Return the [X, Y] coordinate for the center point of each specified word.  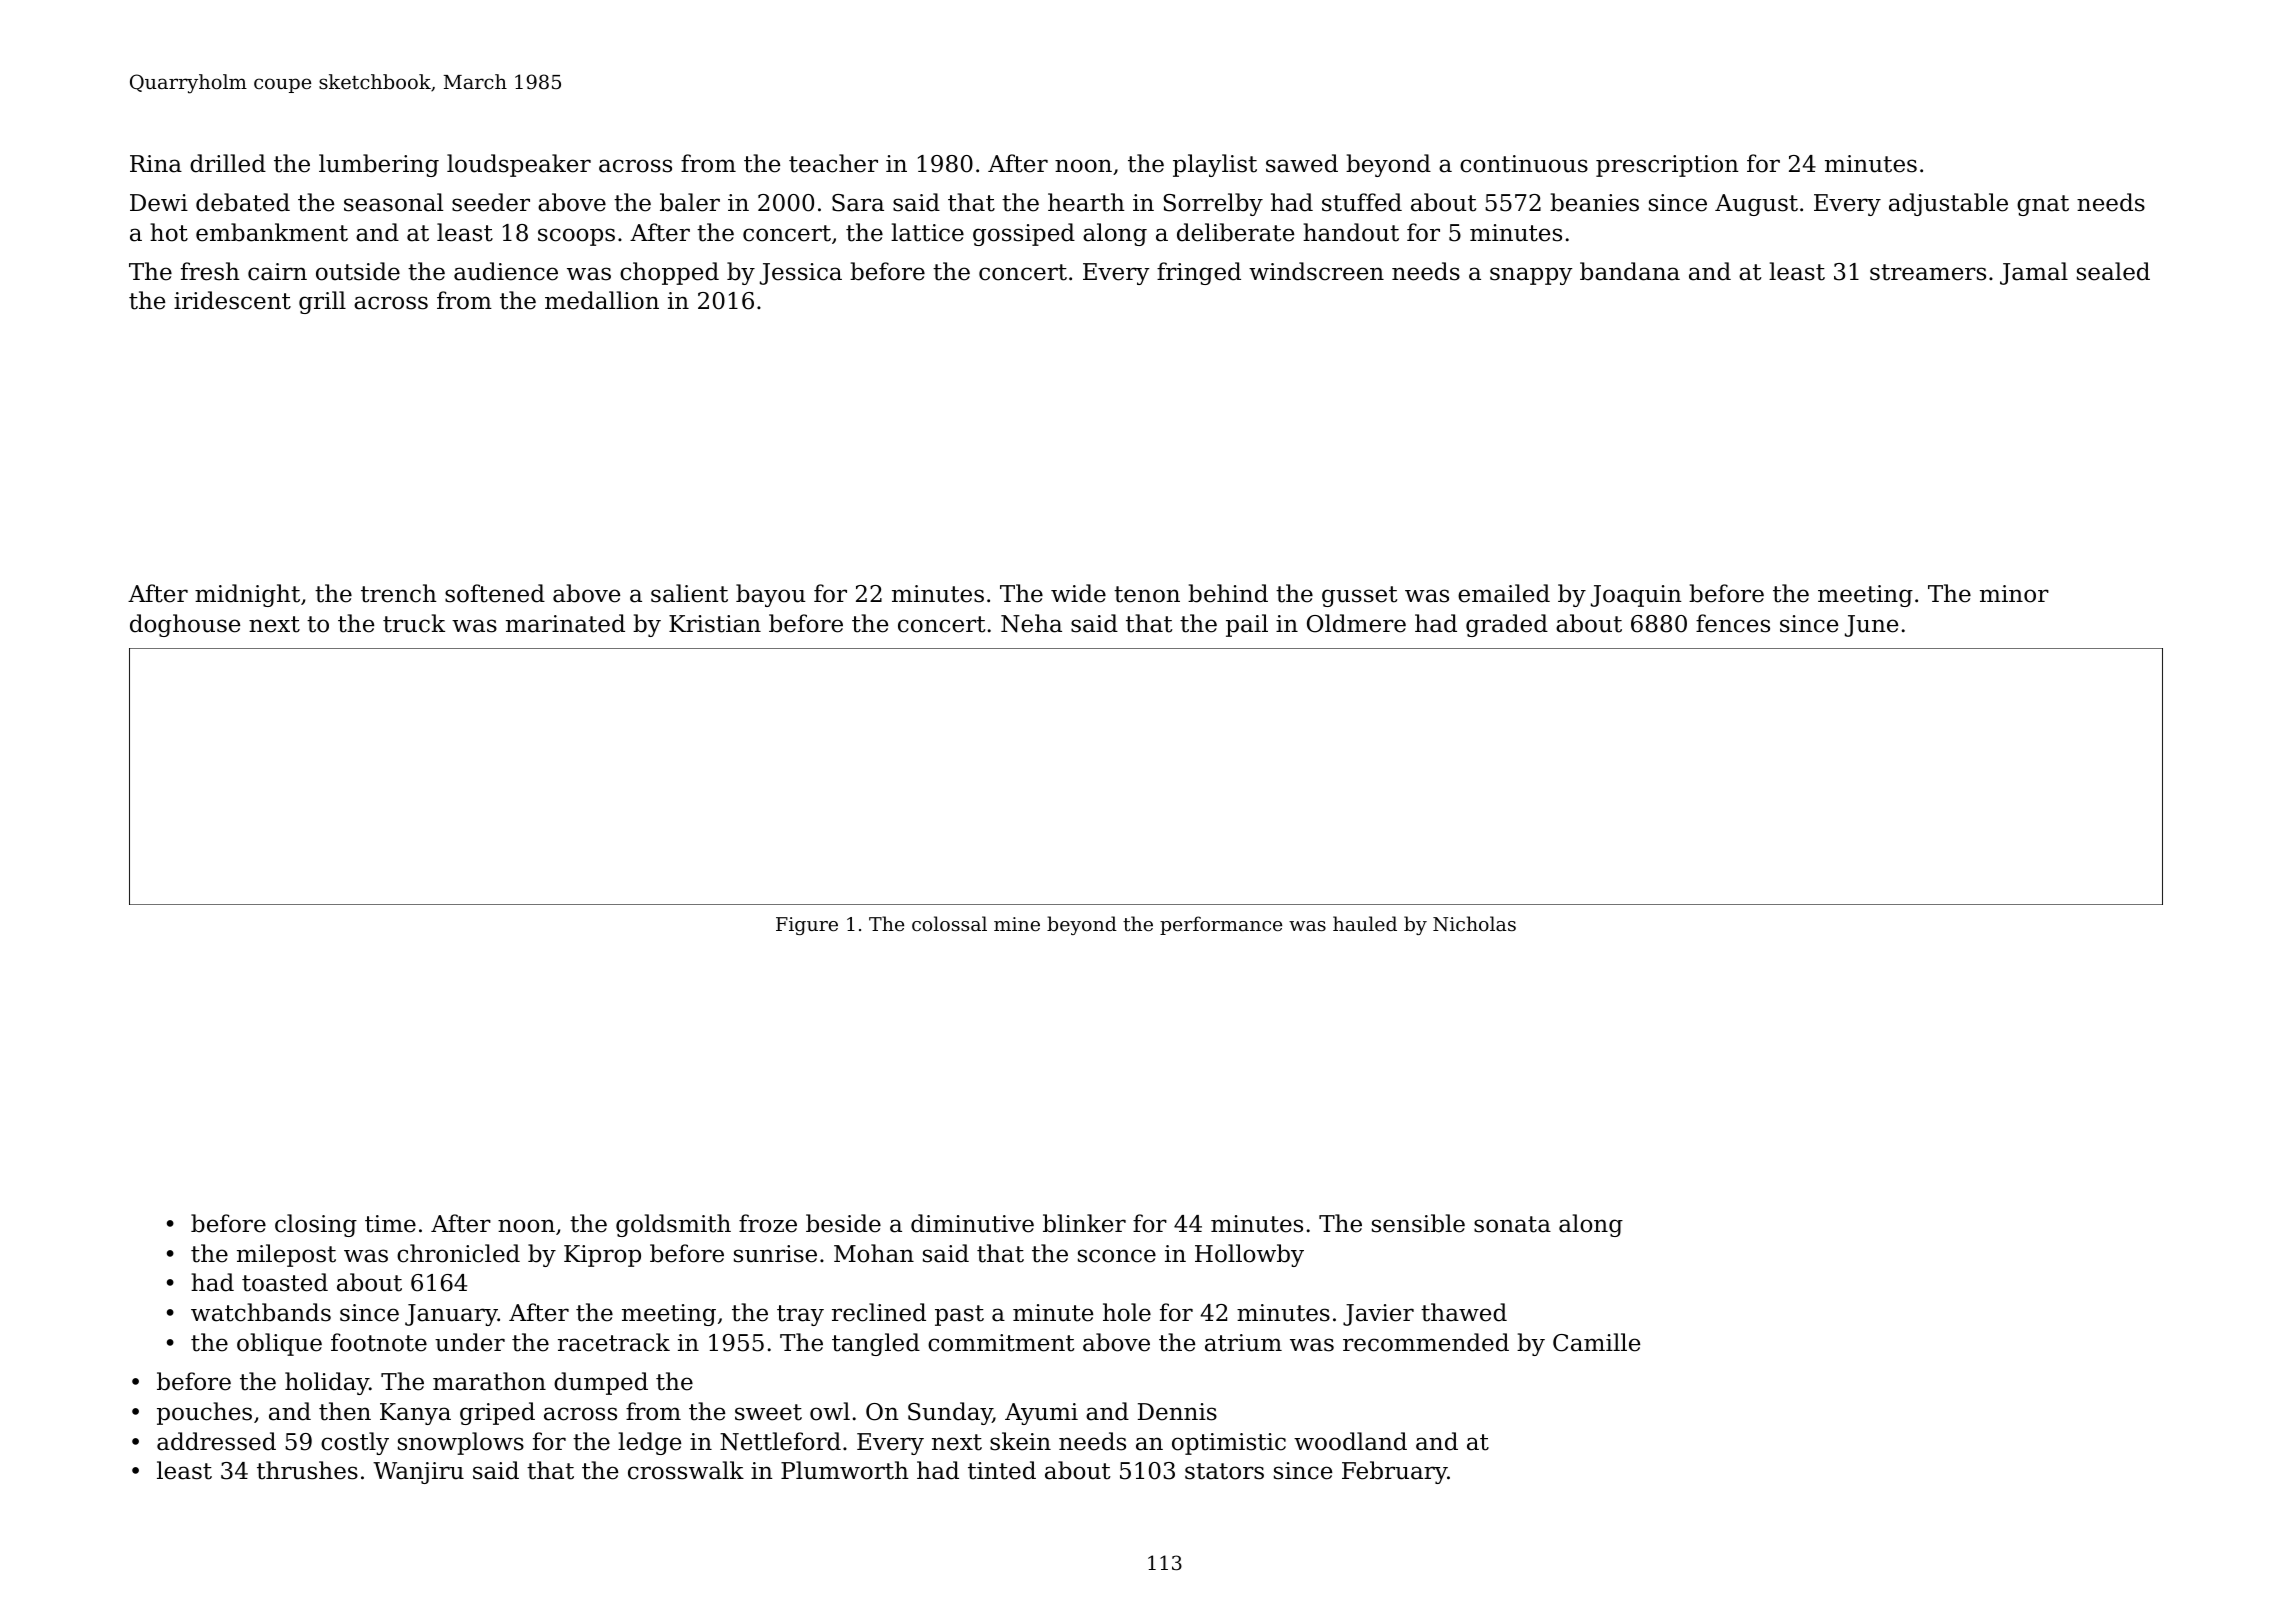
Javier [1378, 1315]
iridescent [232, 300]
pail [1247, 625]
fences [1733, 623]
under [470, 1342]
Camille [1596, 1342]
